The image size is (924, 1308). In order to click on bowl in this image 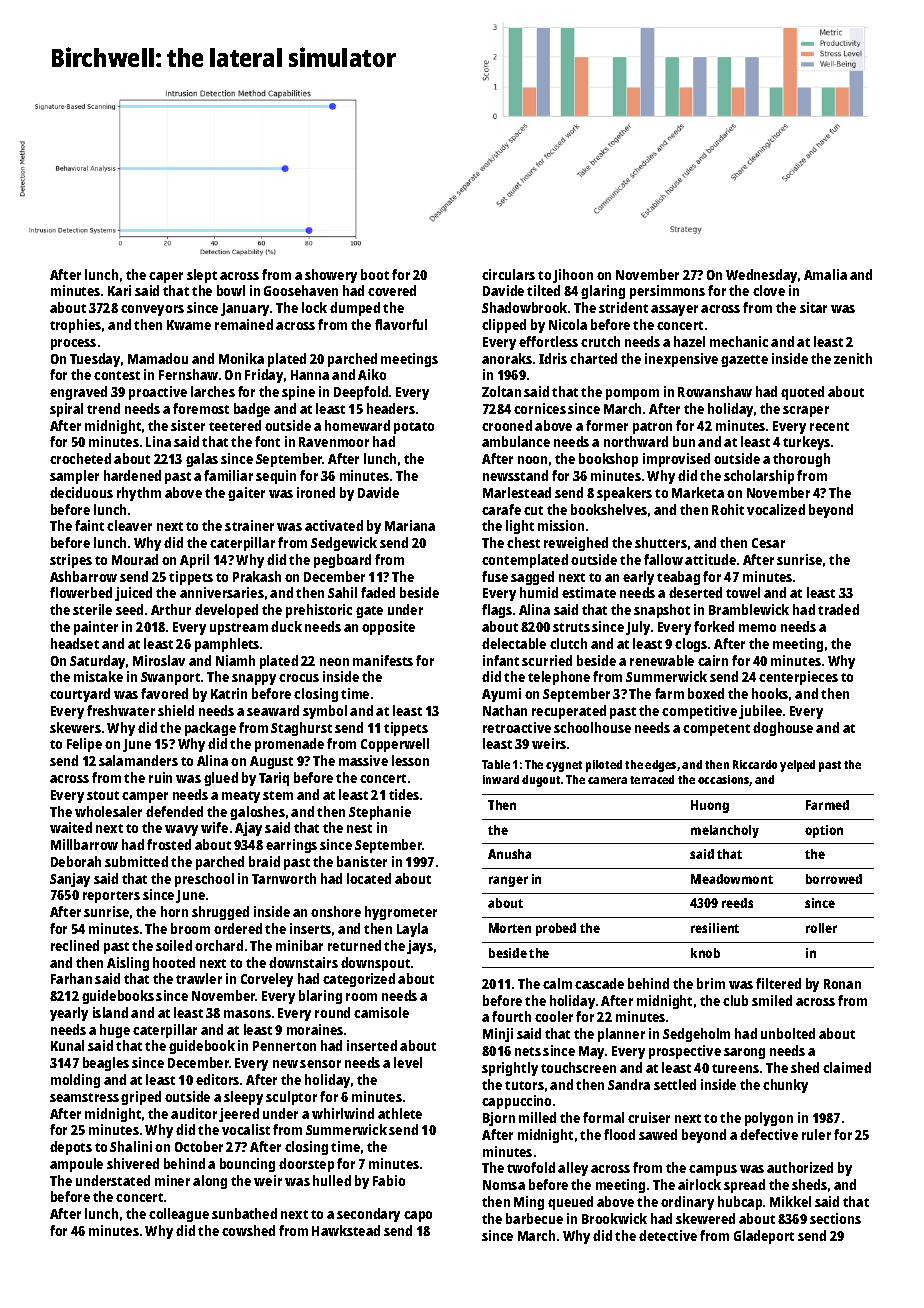, I will do `click(231, 290)`.
